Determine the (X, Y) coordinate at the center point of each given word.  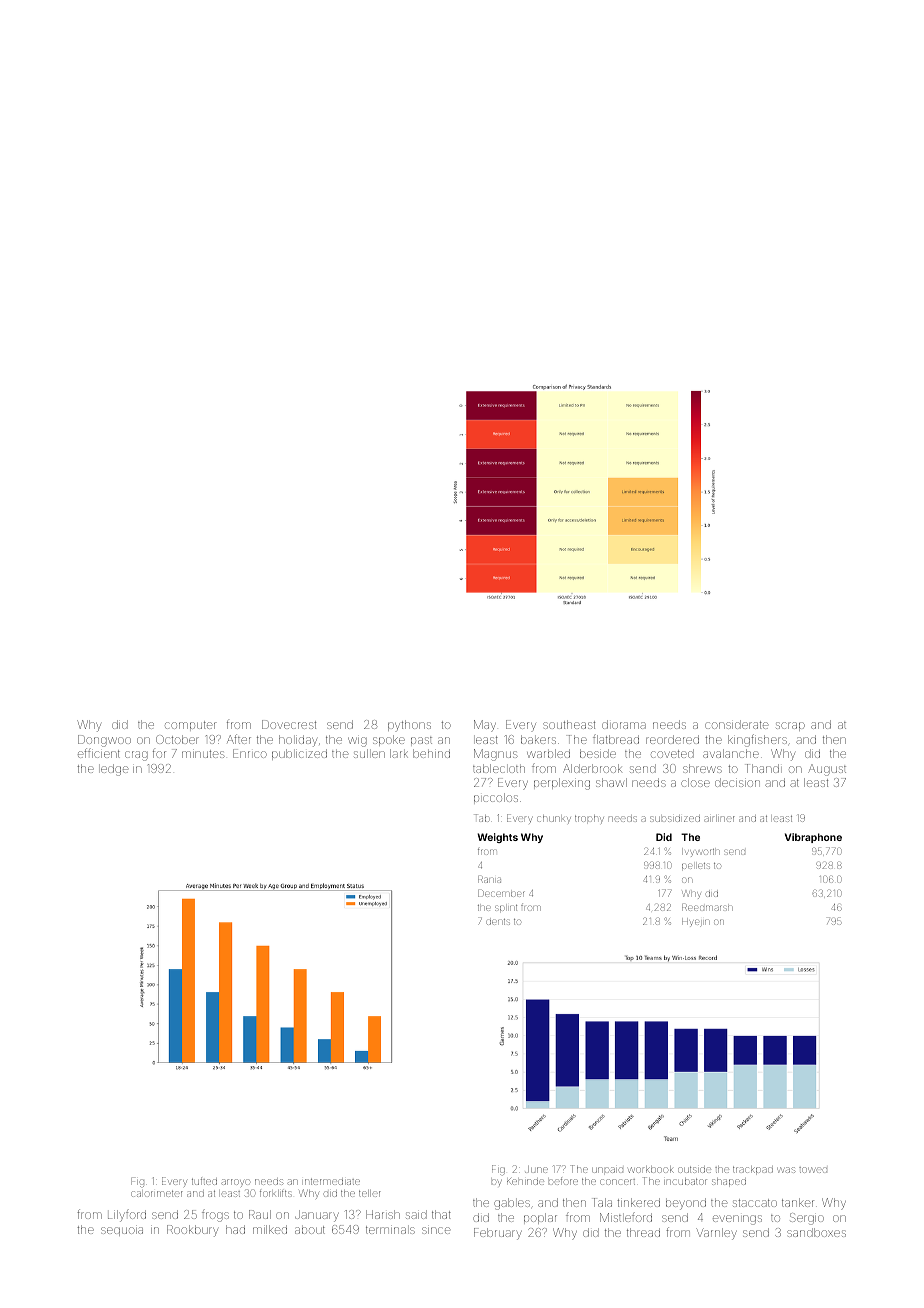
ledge (114, 770)
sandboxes (816, 1232)
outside (694, 1169)
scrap (790, 726)
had (235, 1229)
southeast (569, 724)
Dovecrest (289, 724)
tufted (204, 1181)
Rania (489, 880)
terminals (390, 1230)
